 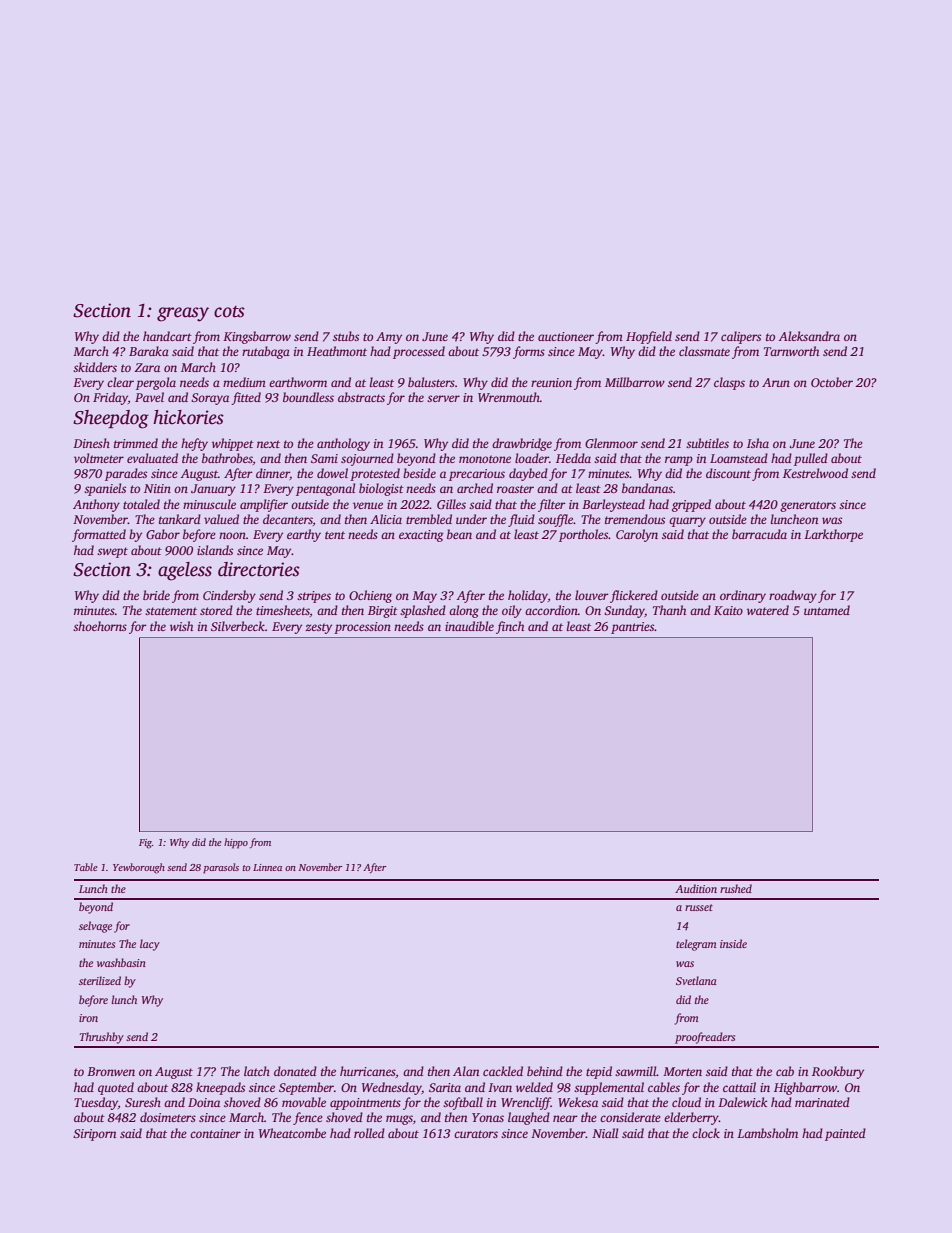 What do you see at coordinates (156, 595) in the screenshot?
I see `bride` at bounding box center [156, 595].
